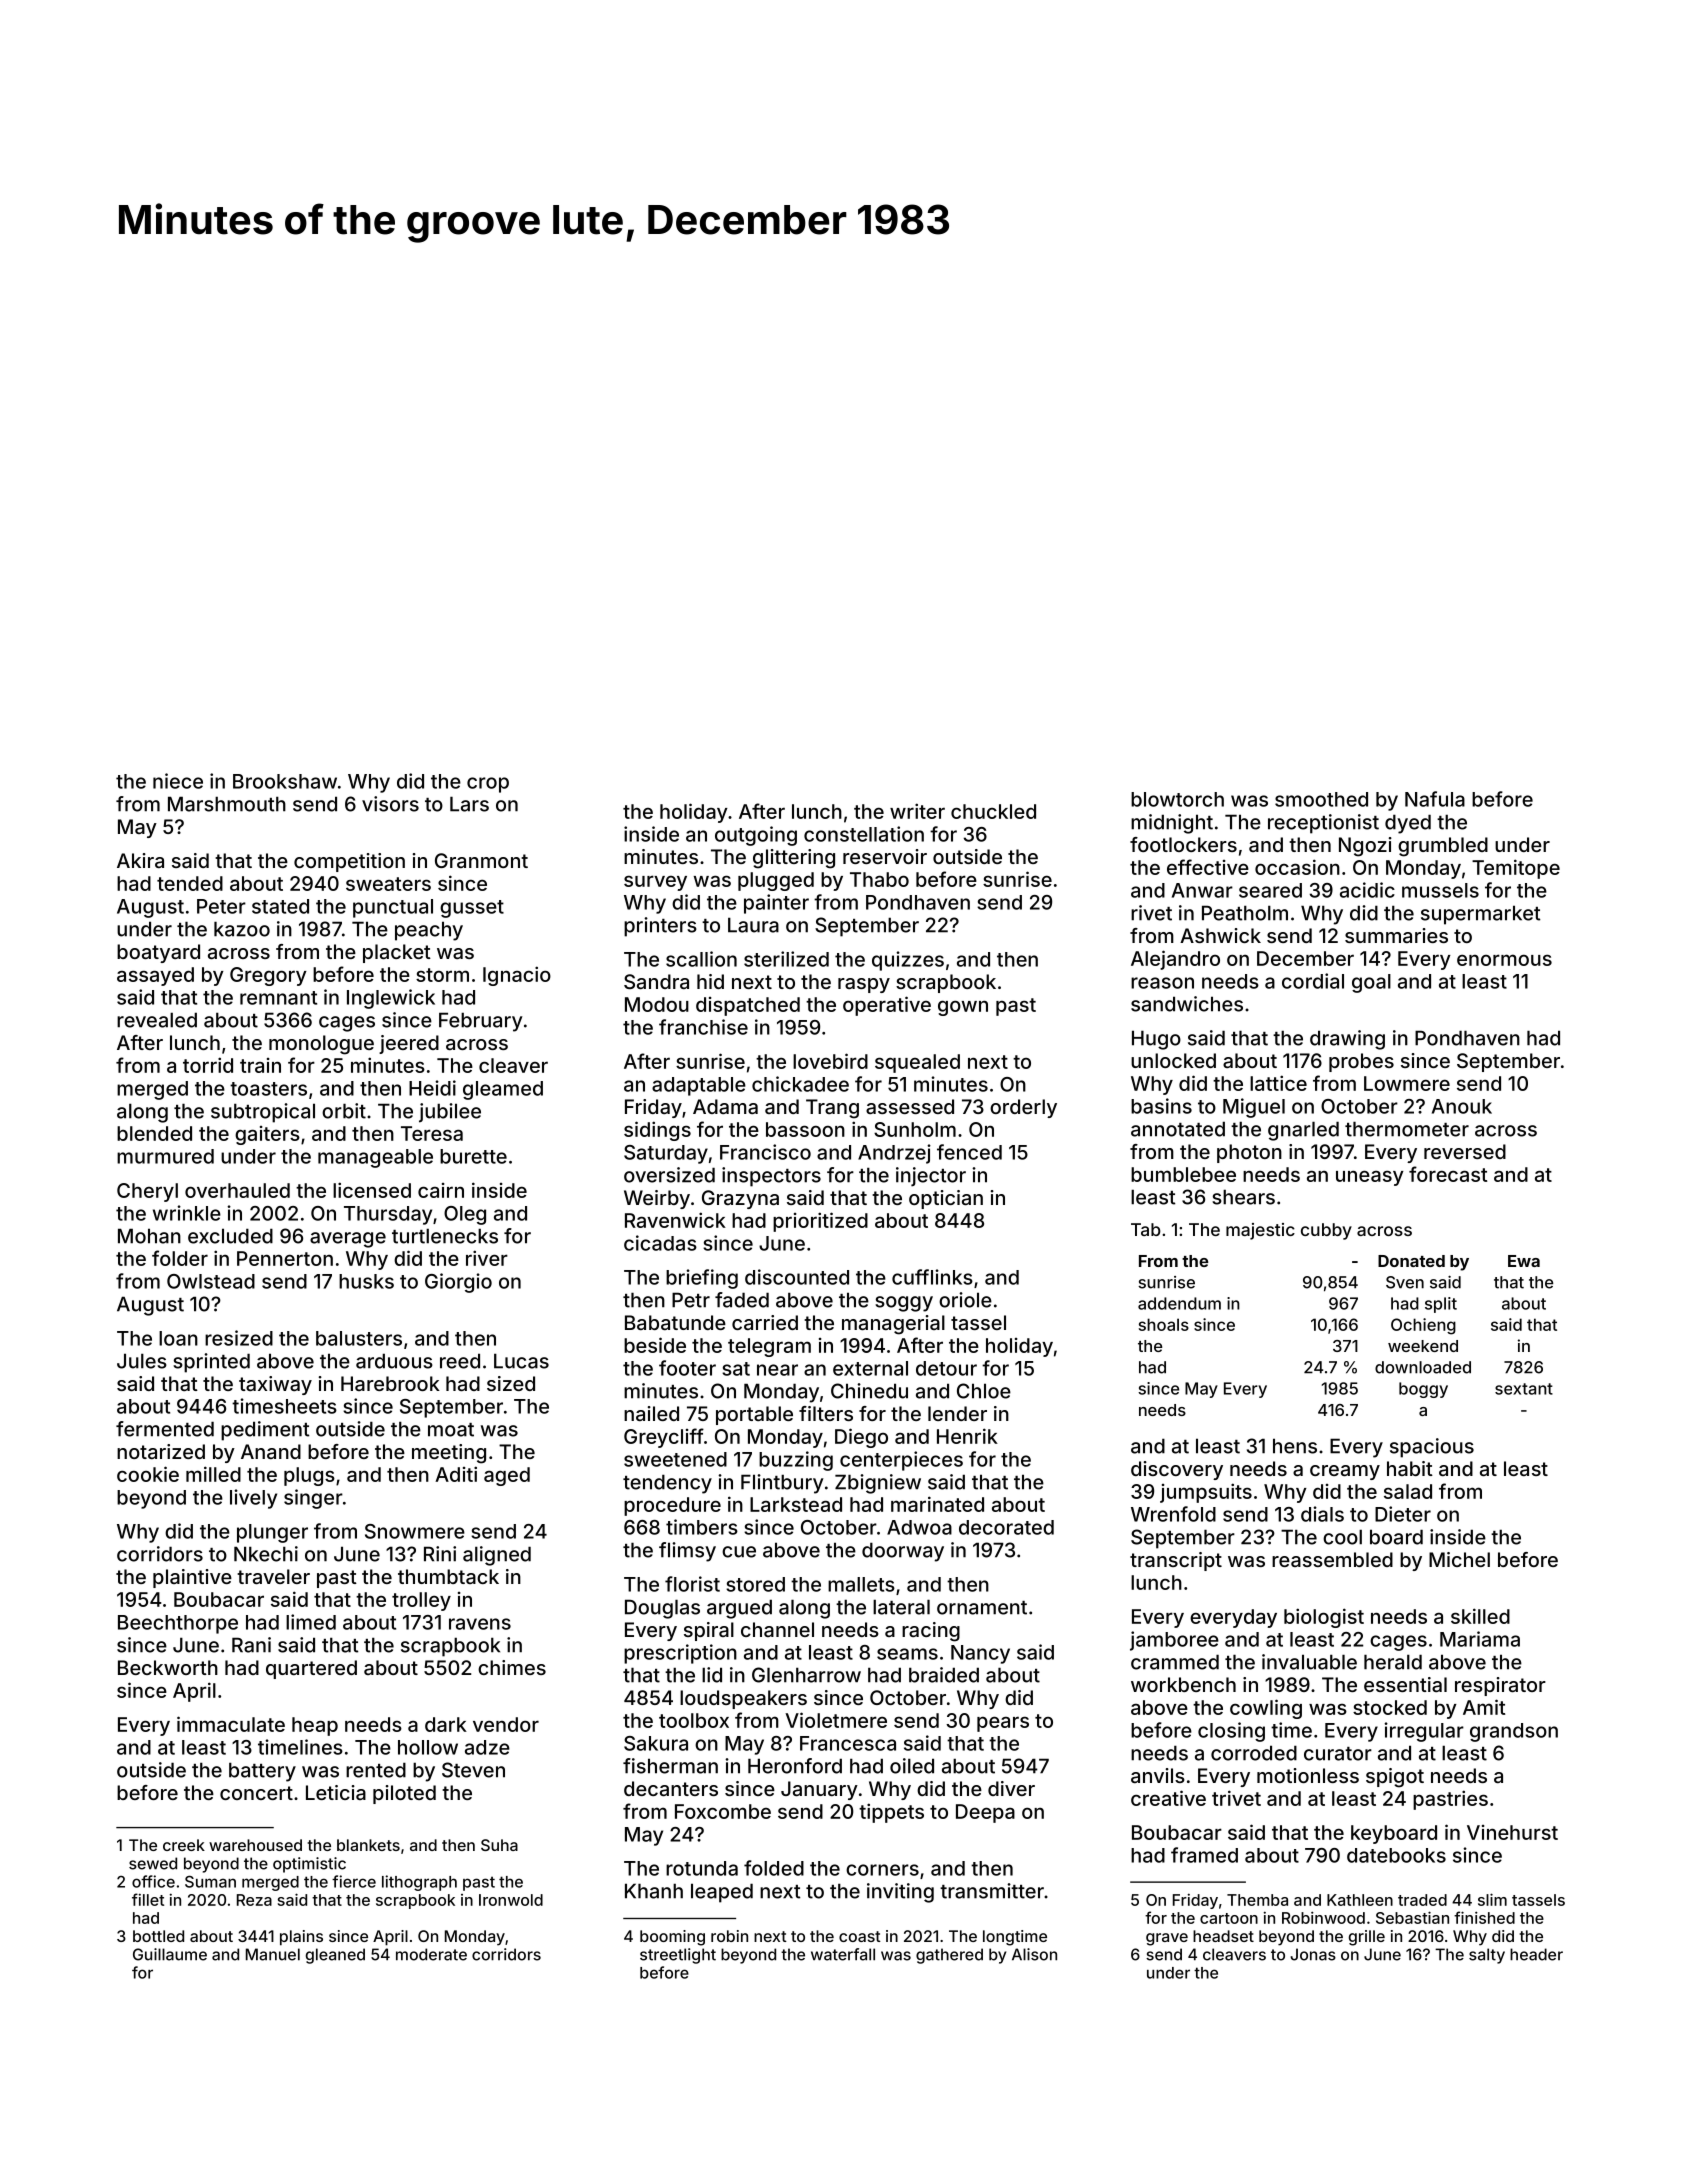  I want to click on Brookshaw, so click(285, 781).
